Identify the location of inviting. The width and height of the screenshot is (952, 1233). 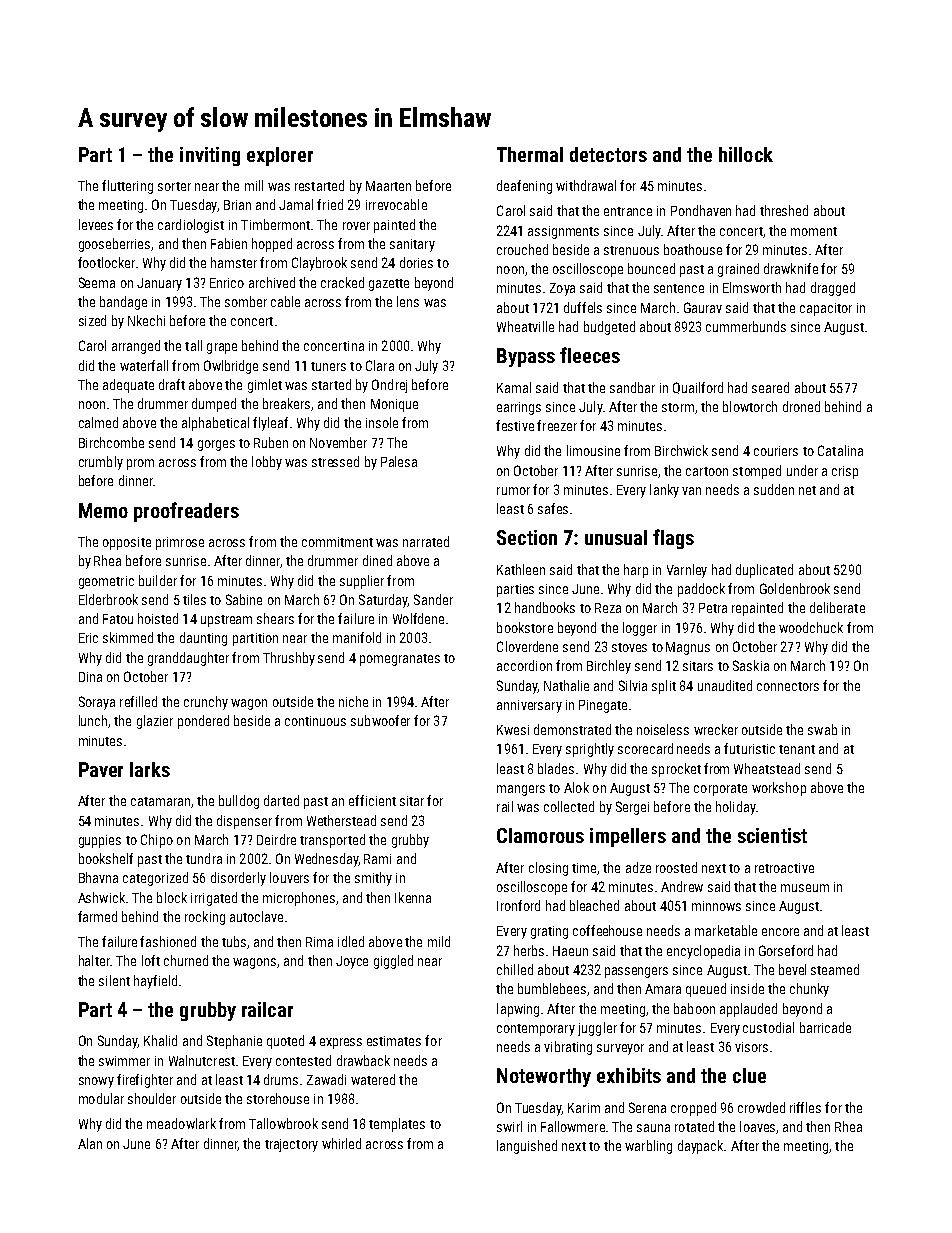
(210, 156).
